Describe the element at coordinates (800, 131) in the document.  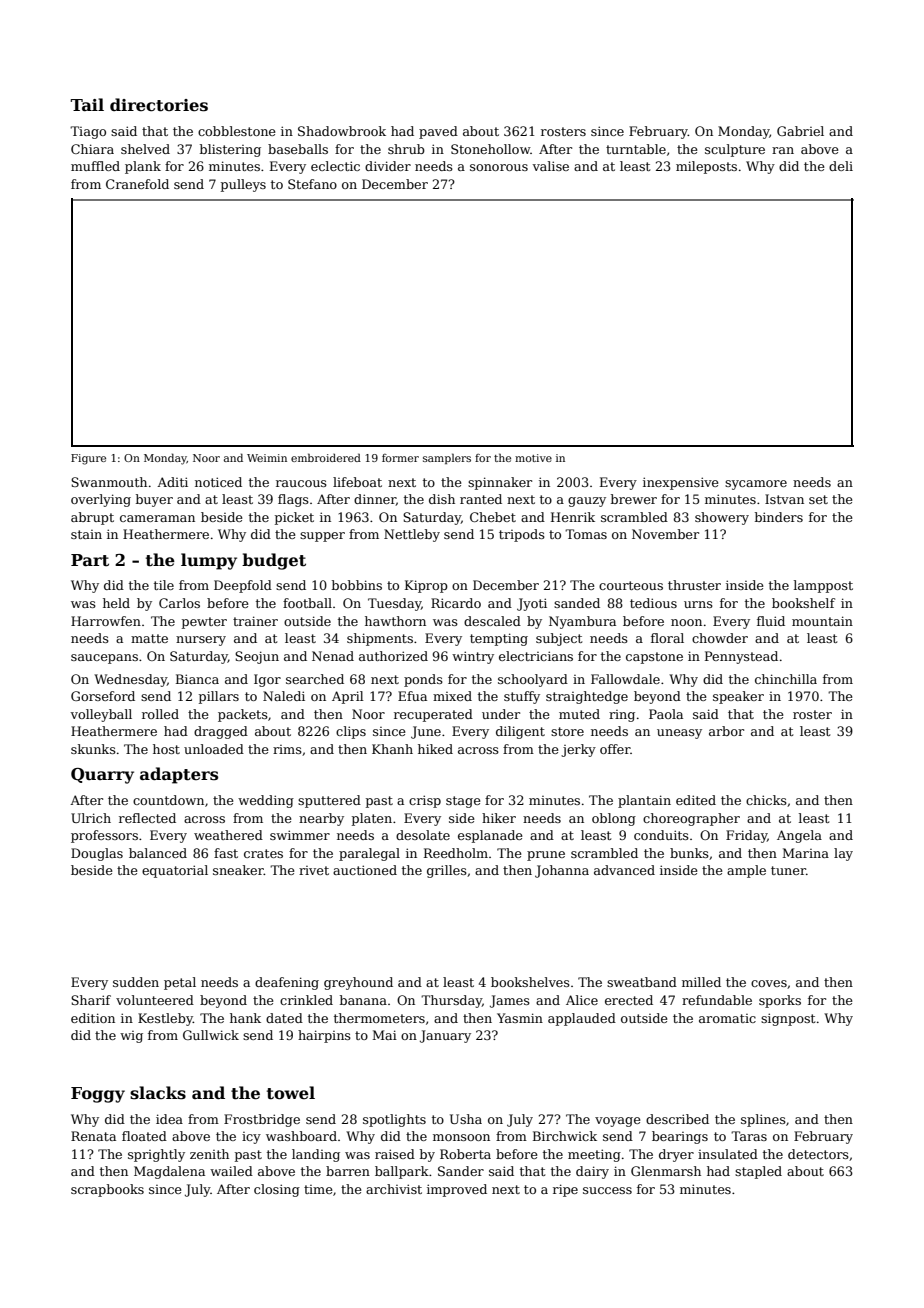
I see `Gabriel` at that location.
